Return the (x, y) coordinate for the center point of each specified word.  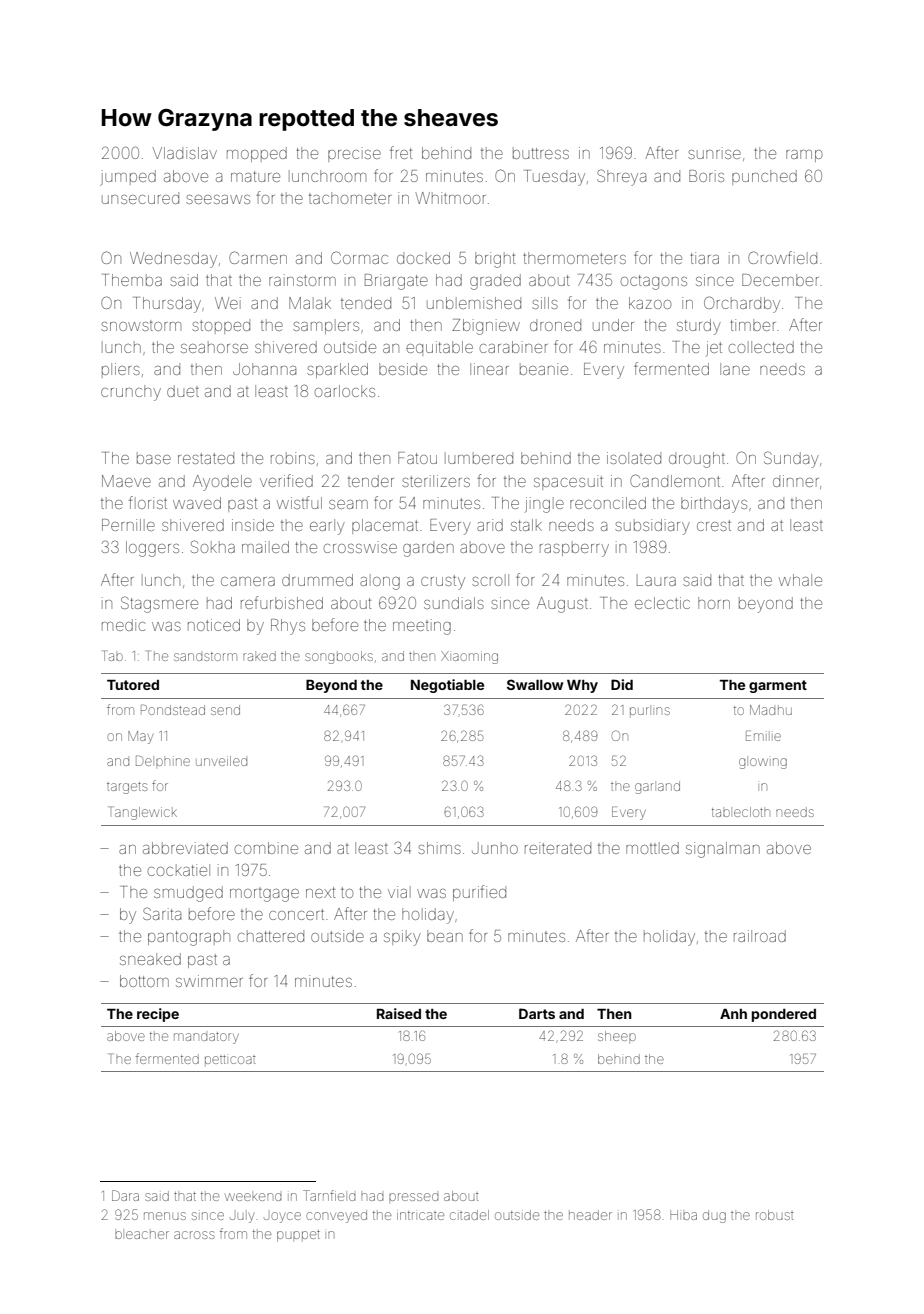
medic (124, 625)
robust (775, 1215)
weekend (253, 1197)
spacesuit (568, 482)
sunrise (714, 153)
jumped (128, 178)
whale (800, 580)
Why (582, 686)
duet (183, 391)
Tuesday (554, 178)
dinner (796, 481)
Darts (537, 1013)
